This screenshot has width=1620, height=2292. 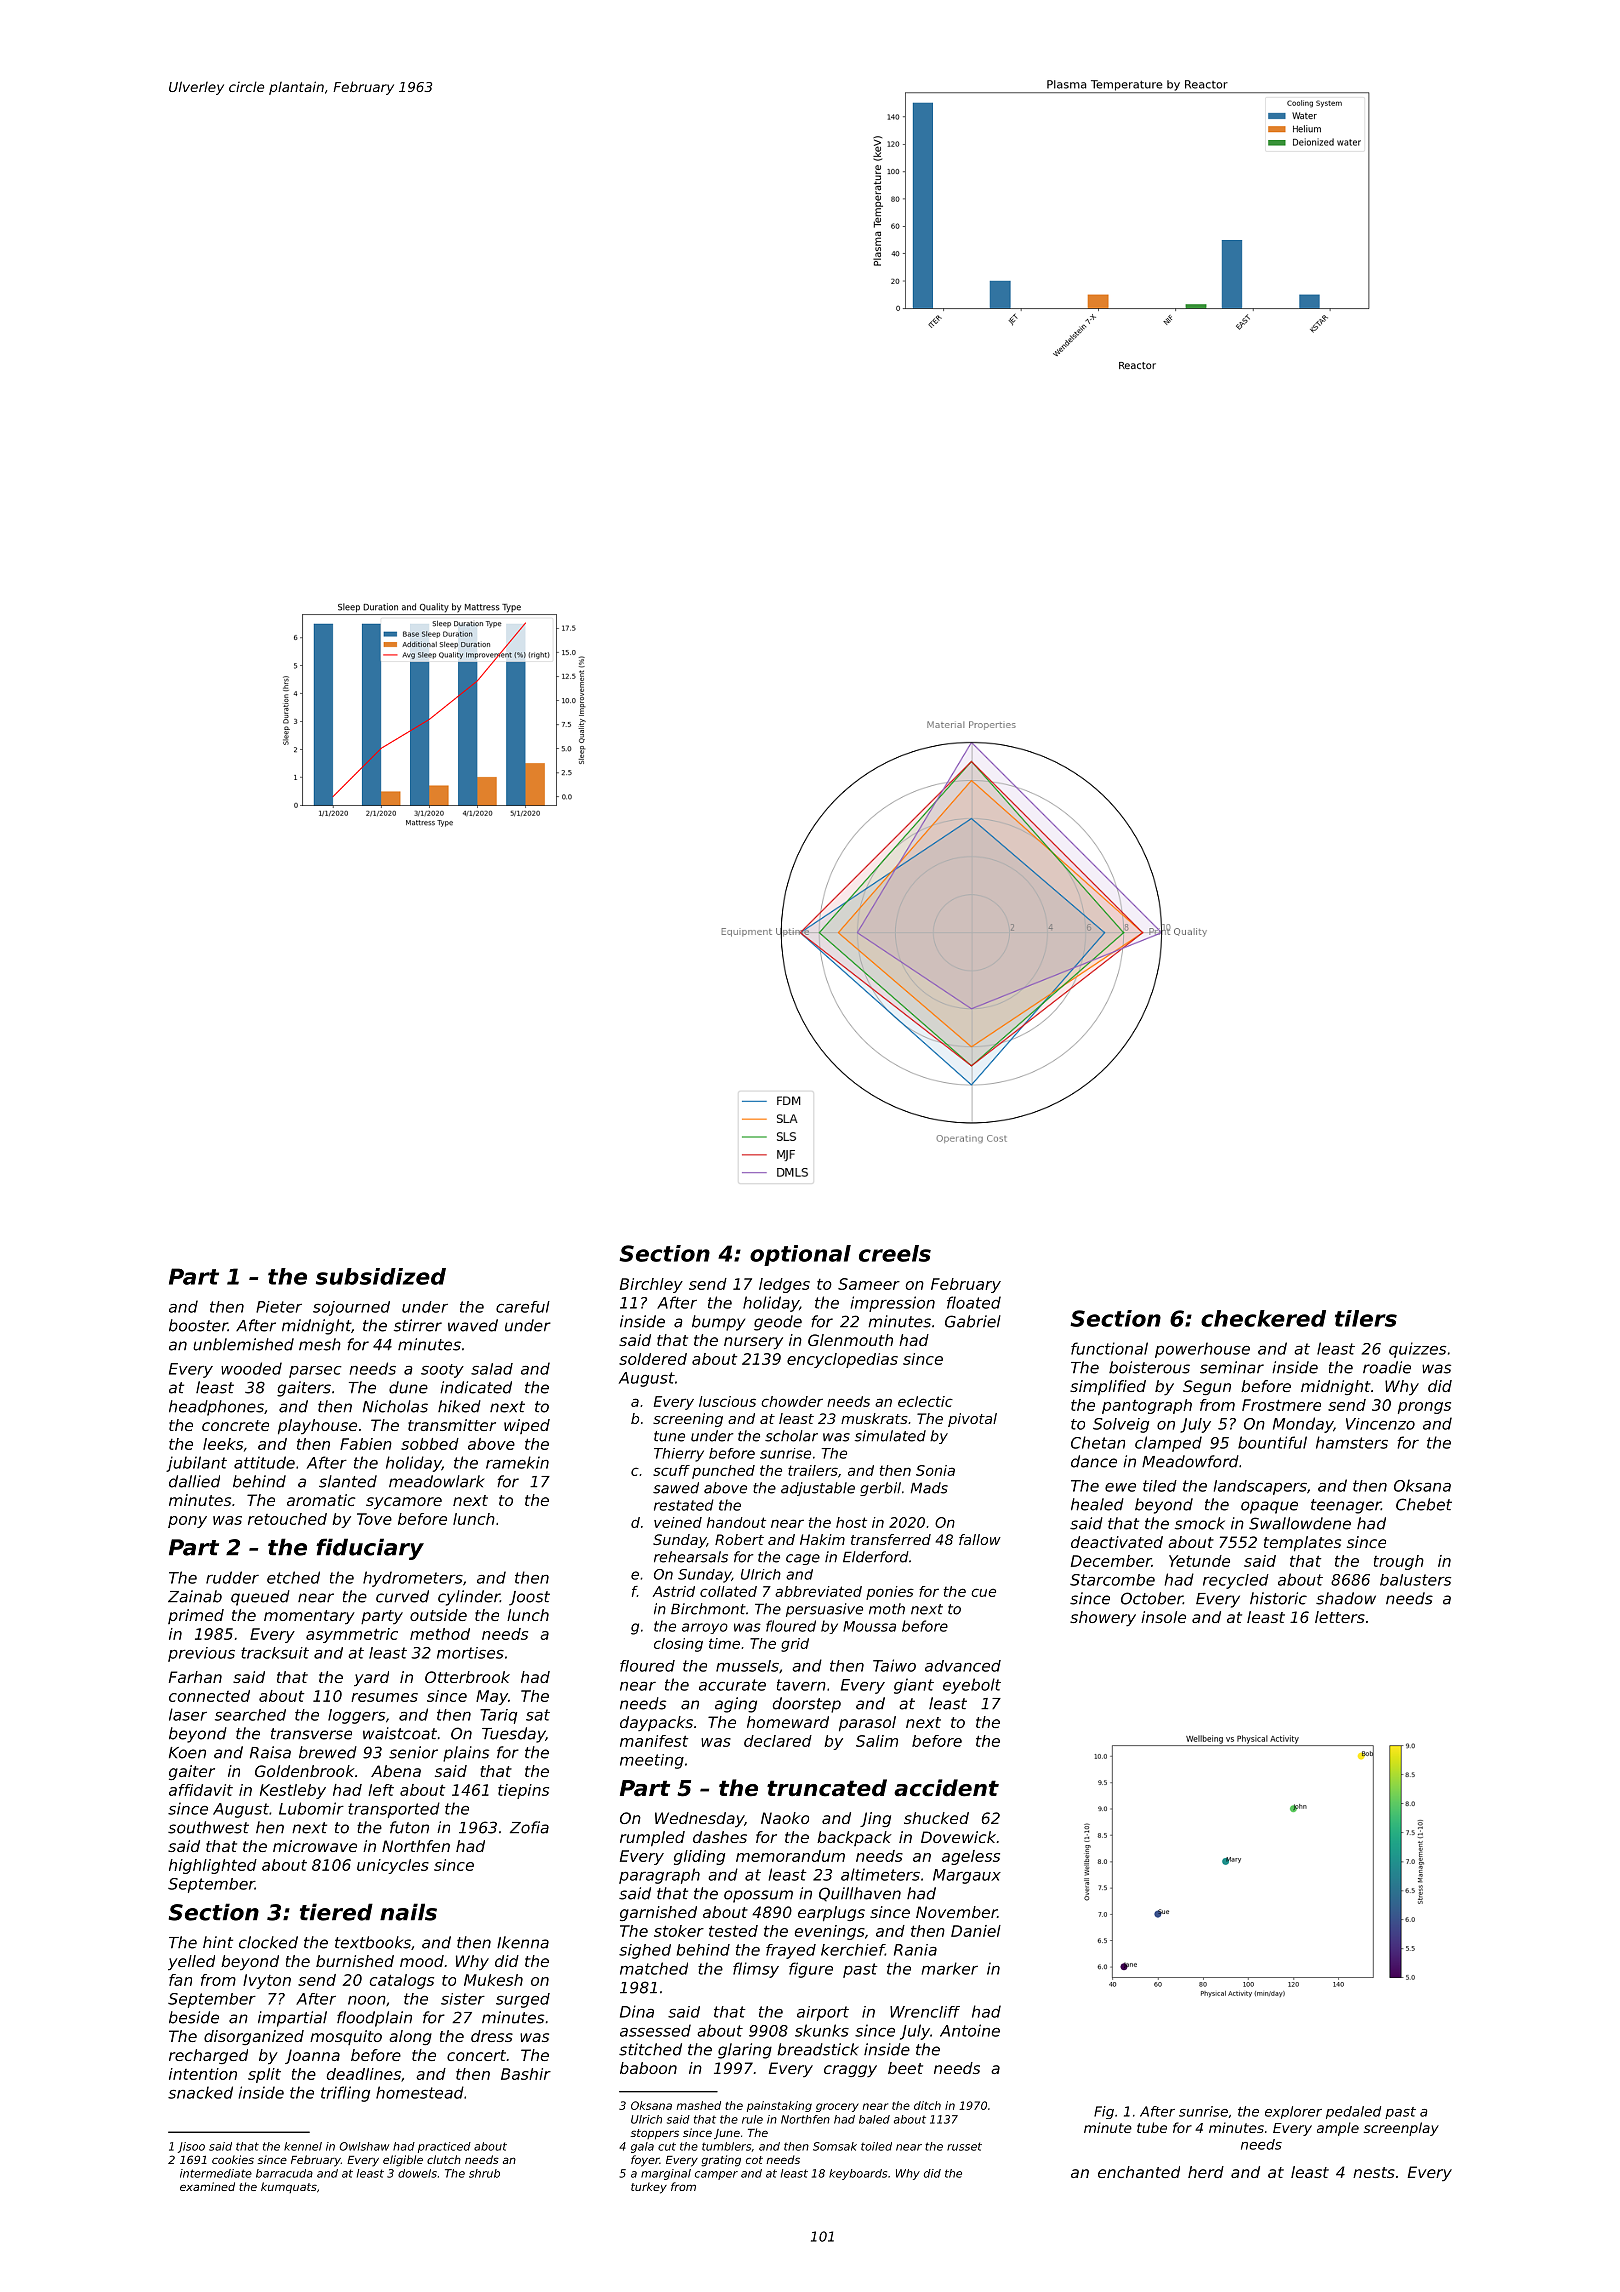 What do you see at coordinates (404, 1503) in the screenshot?
I see `sycamore` at bounding box center [404, 1503].
